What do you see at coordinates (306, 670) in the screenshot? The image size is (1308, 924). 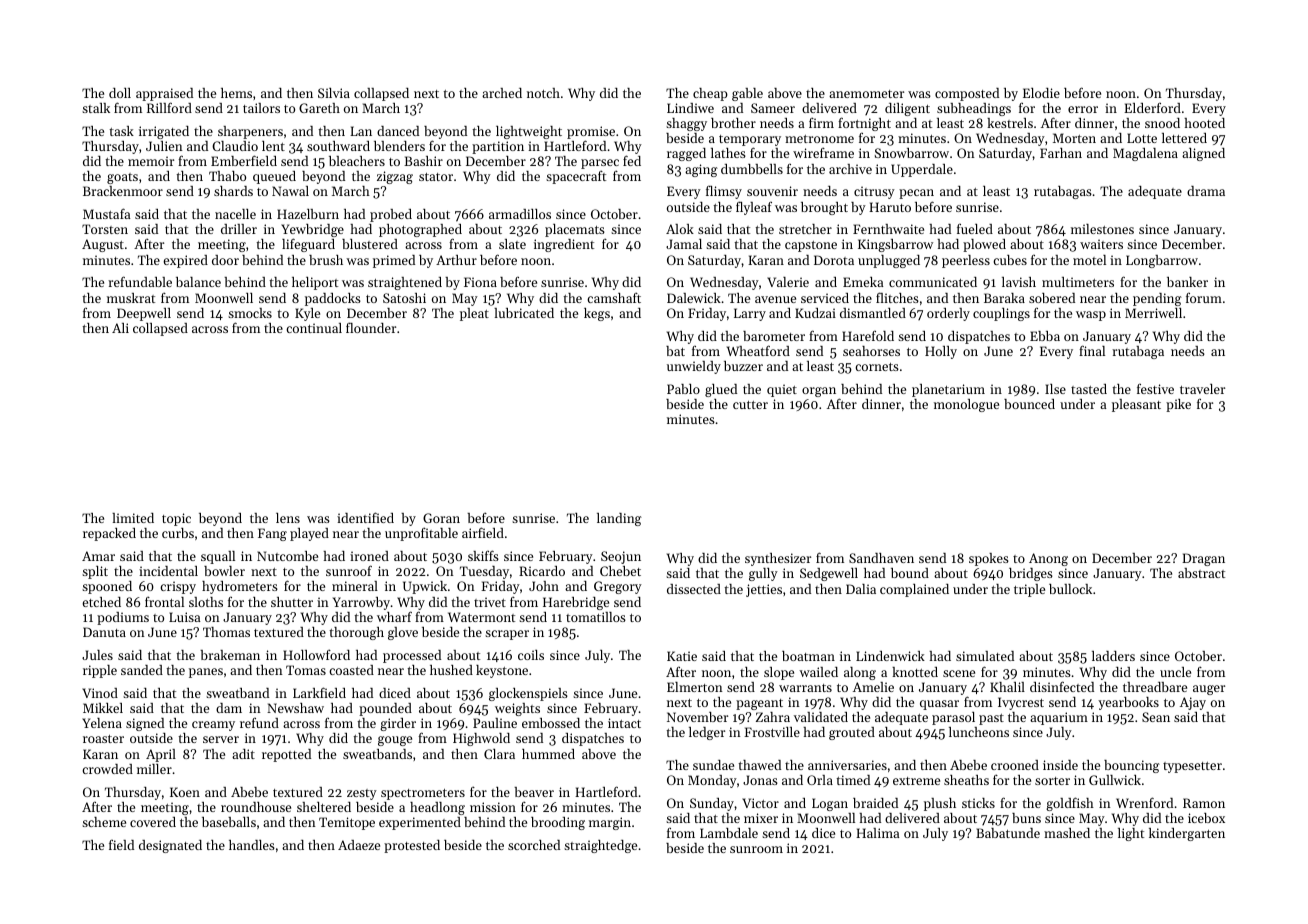 I see `Tomas` at bounding box center [306, 670].
